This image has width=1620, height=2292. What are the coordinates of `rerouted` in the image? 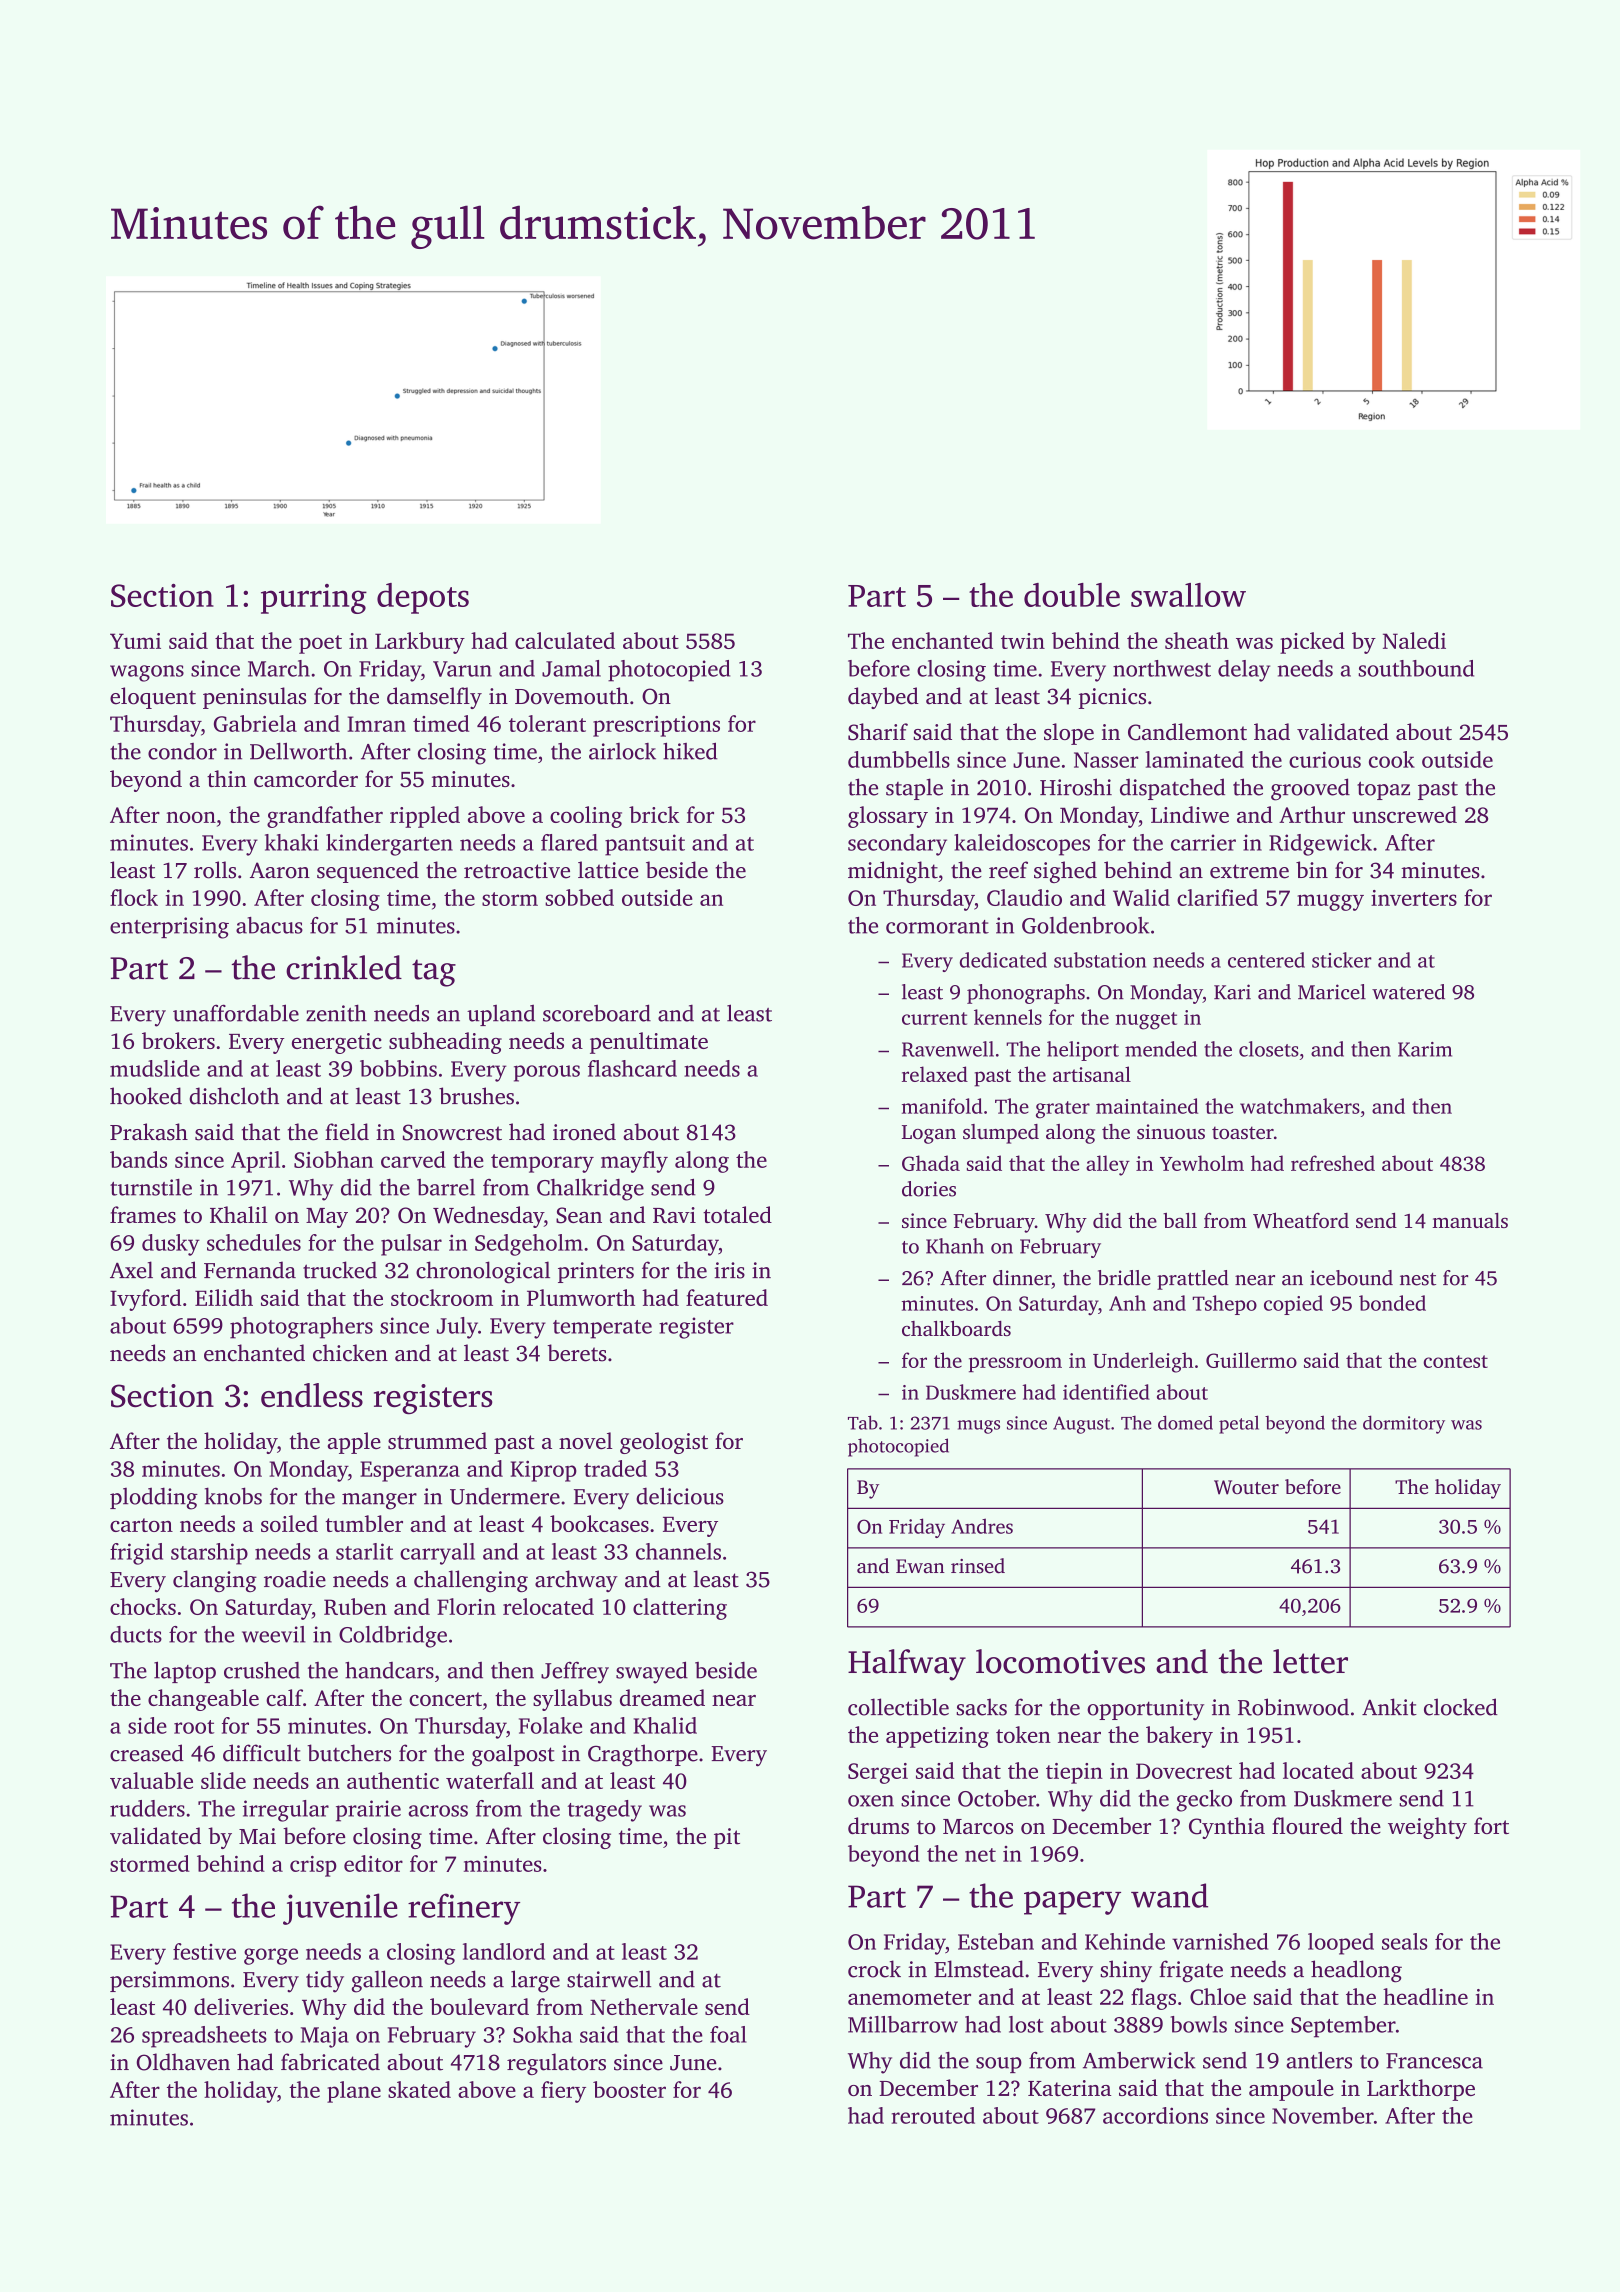 It's located at (933, 2115).
